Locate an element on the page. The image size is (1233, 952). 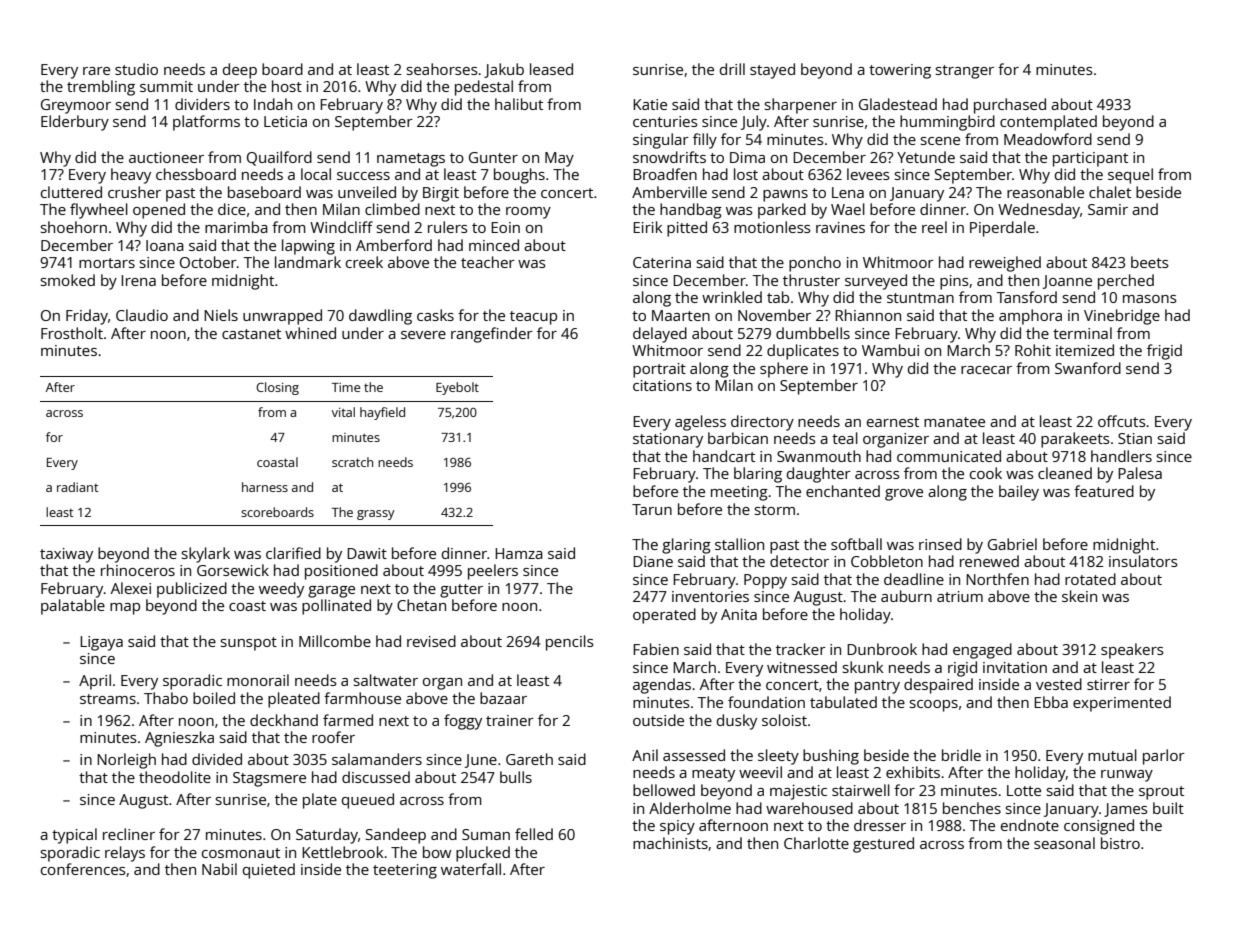
Fabien is located at coordinates (656, 649).
